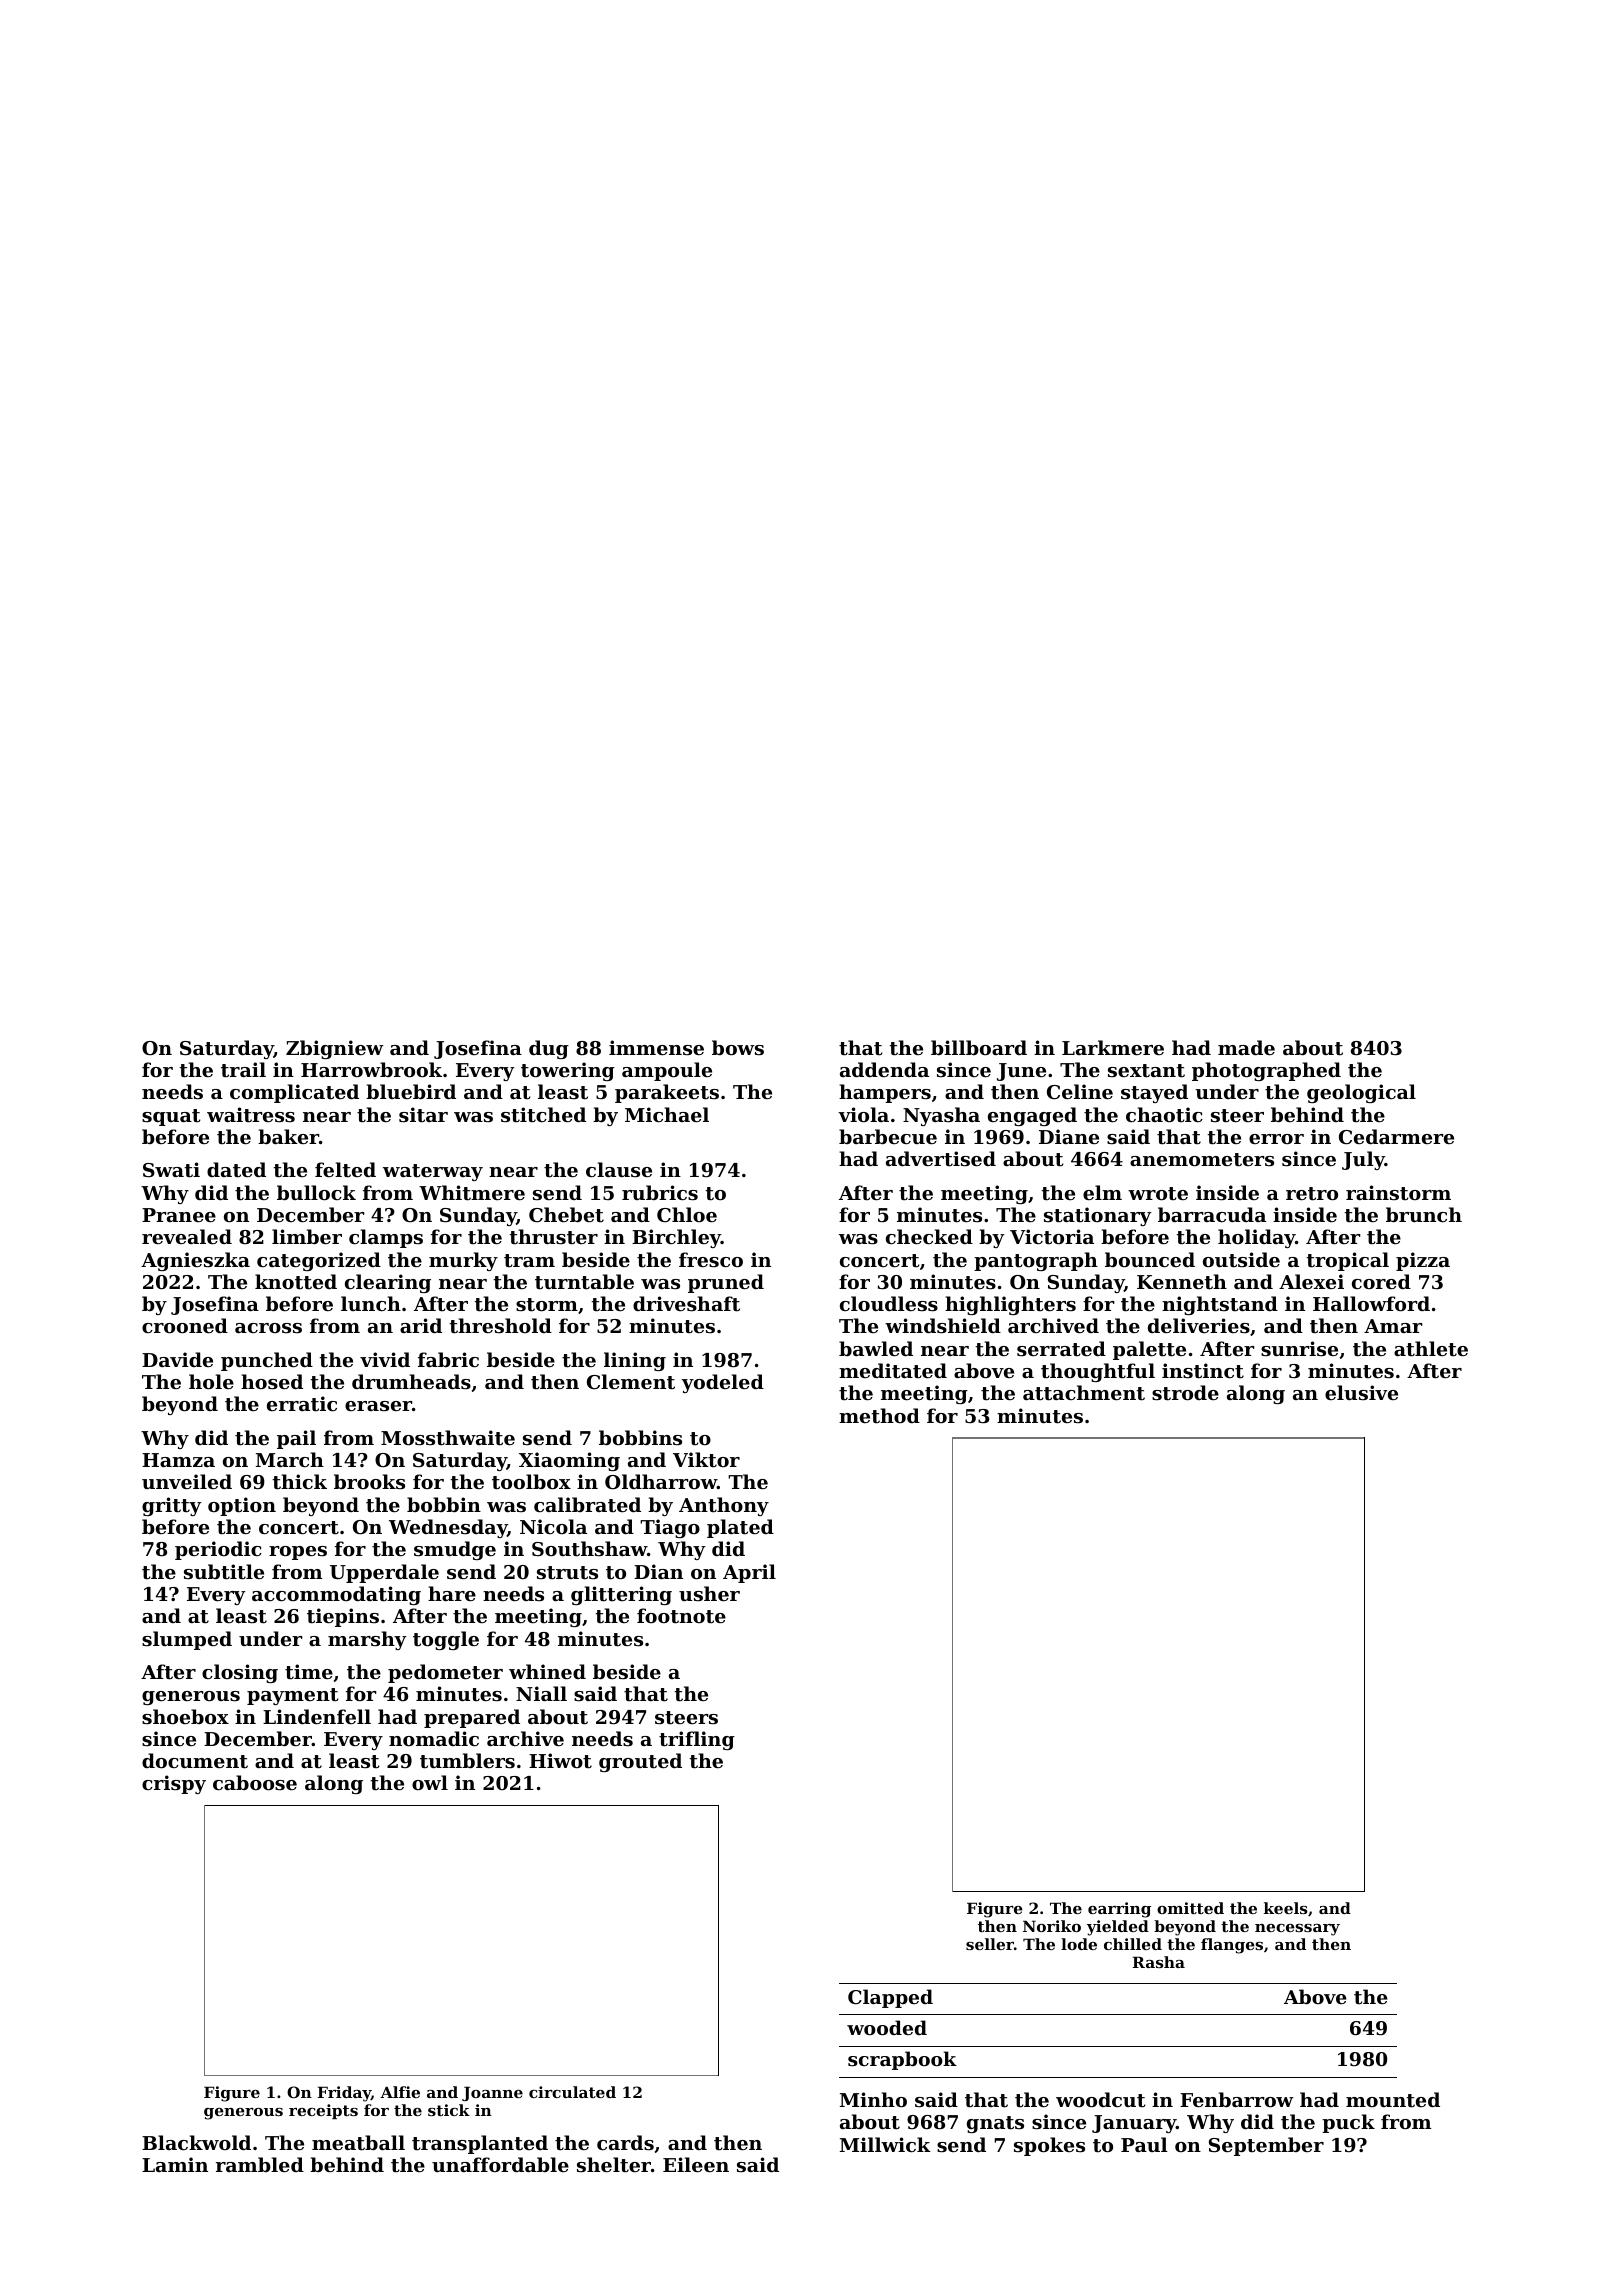  Describe the element at coordinates (1361, 1392) in the page. I see `elusive` at that location.
